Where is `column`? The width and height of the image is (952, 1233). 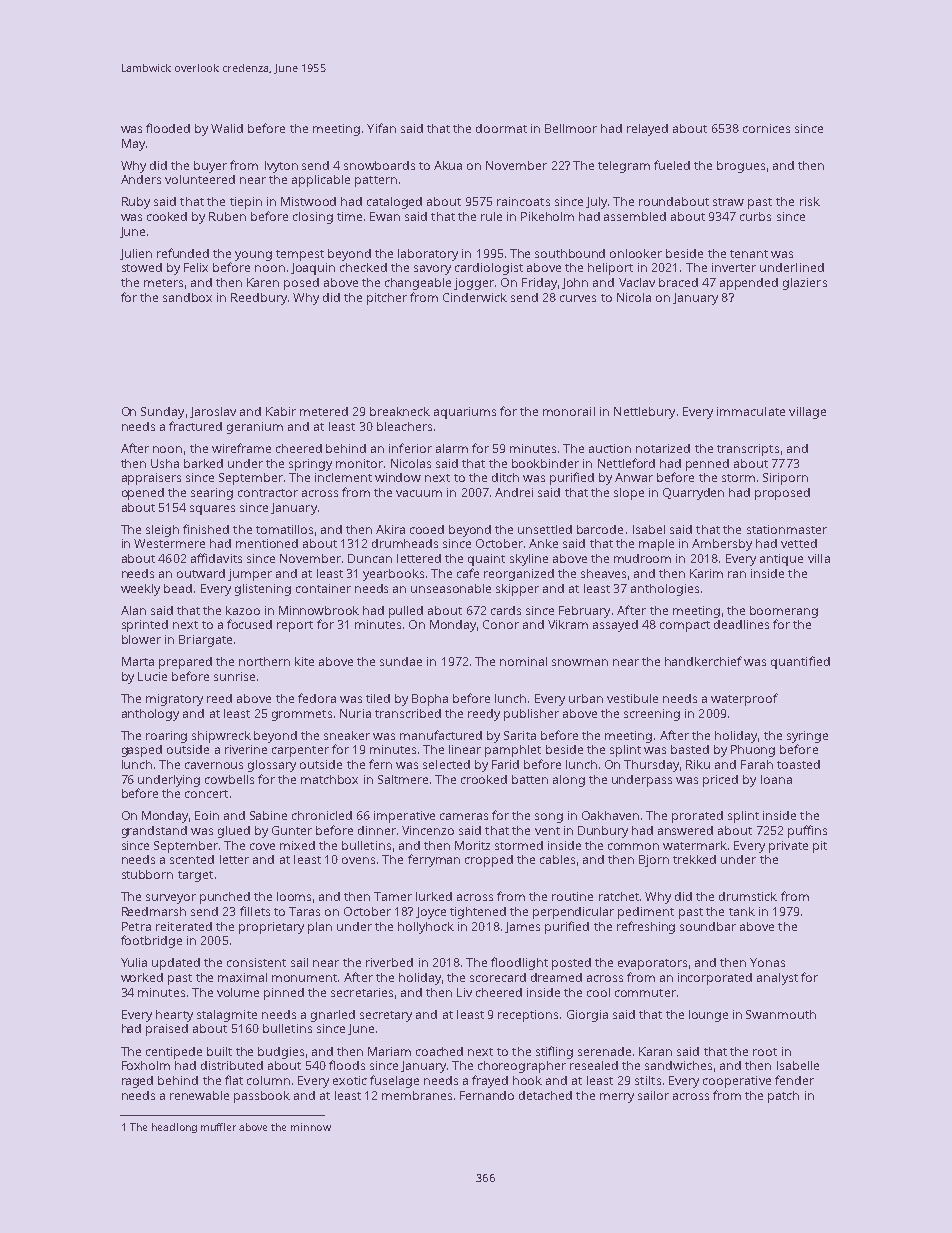 column is located at coordinates (268, 1080).
